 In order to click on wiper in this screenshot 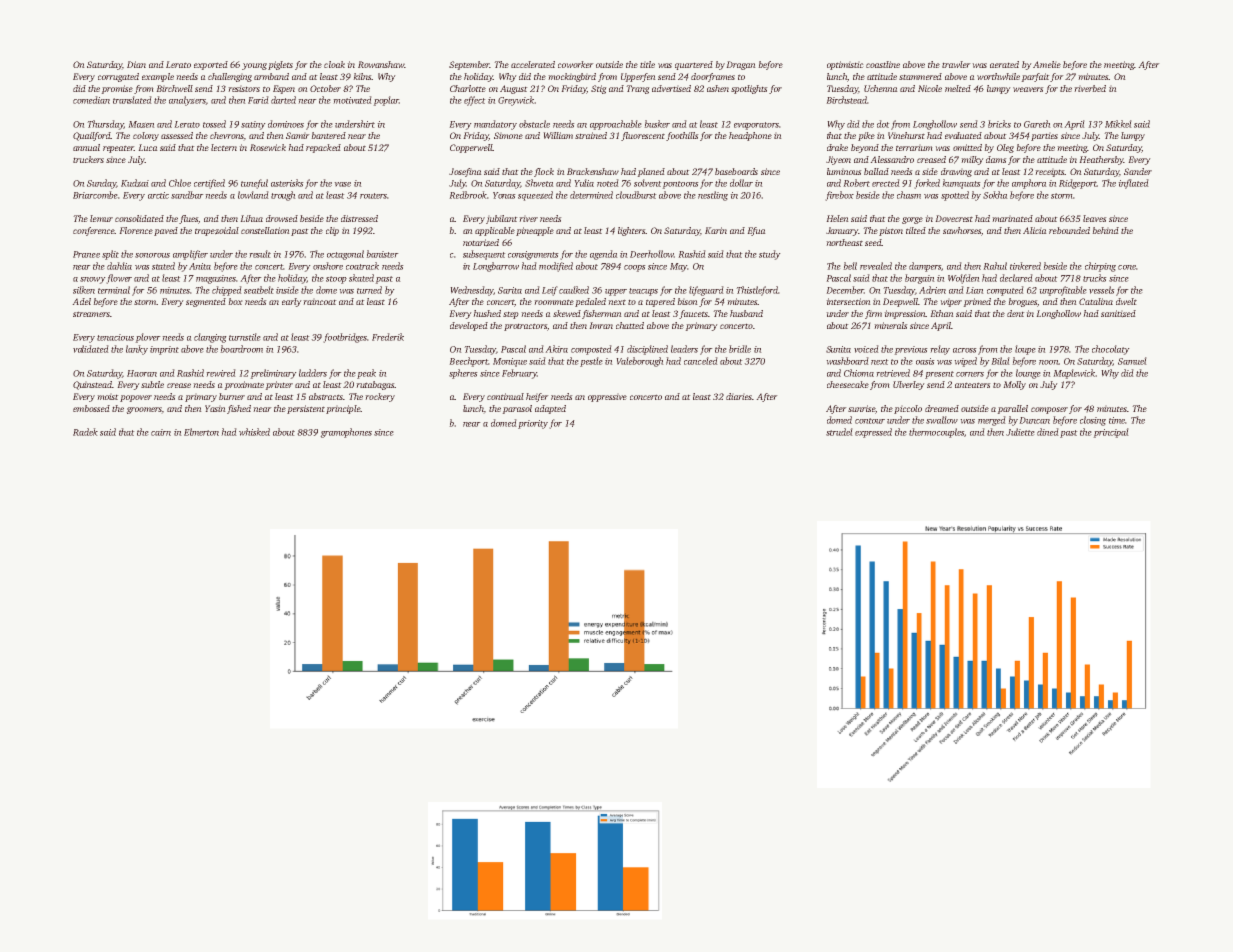, I will do `click(951, 303)`.
